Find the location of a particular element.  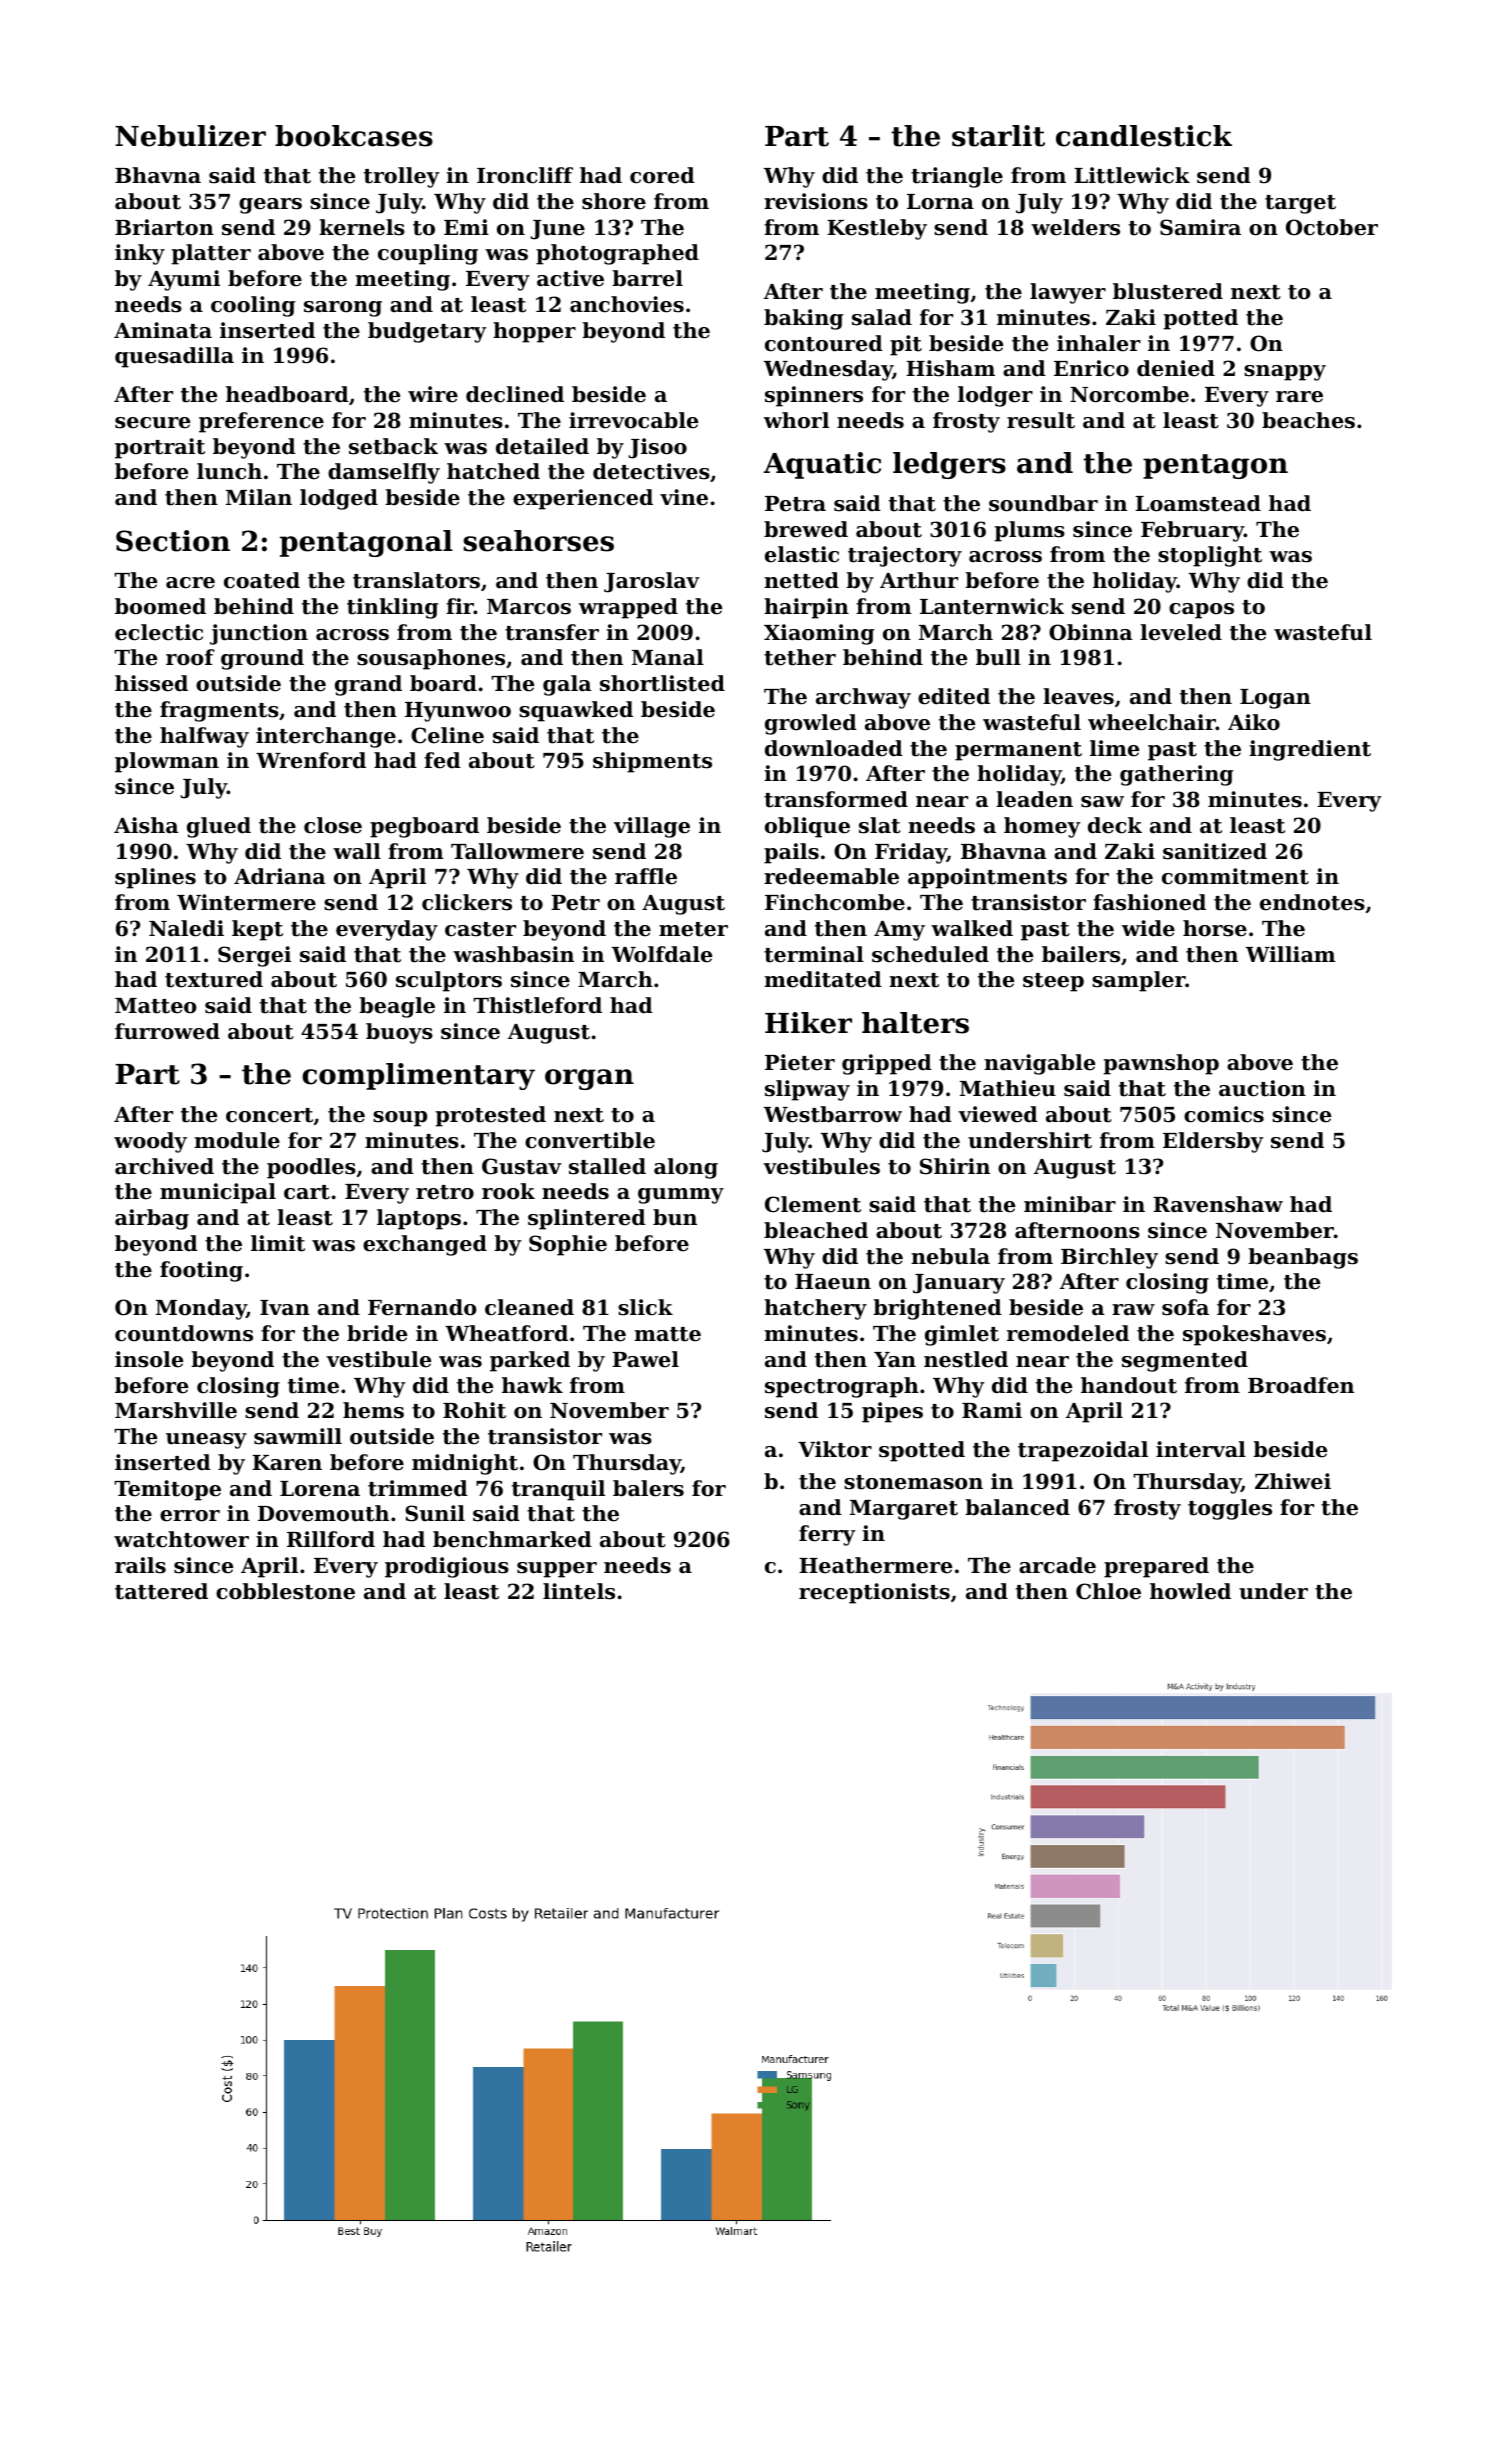

concert is located at coordinates (269, 1115).
